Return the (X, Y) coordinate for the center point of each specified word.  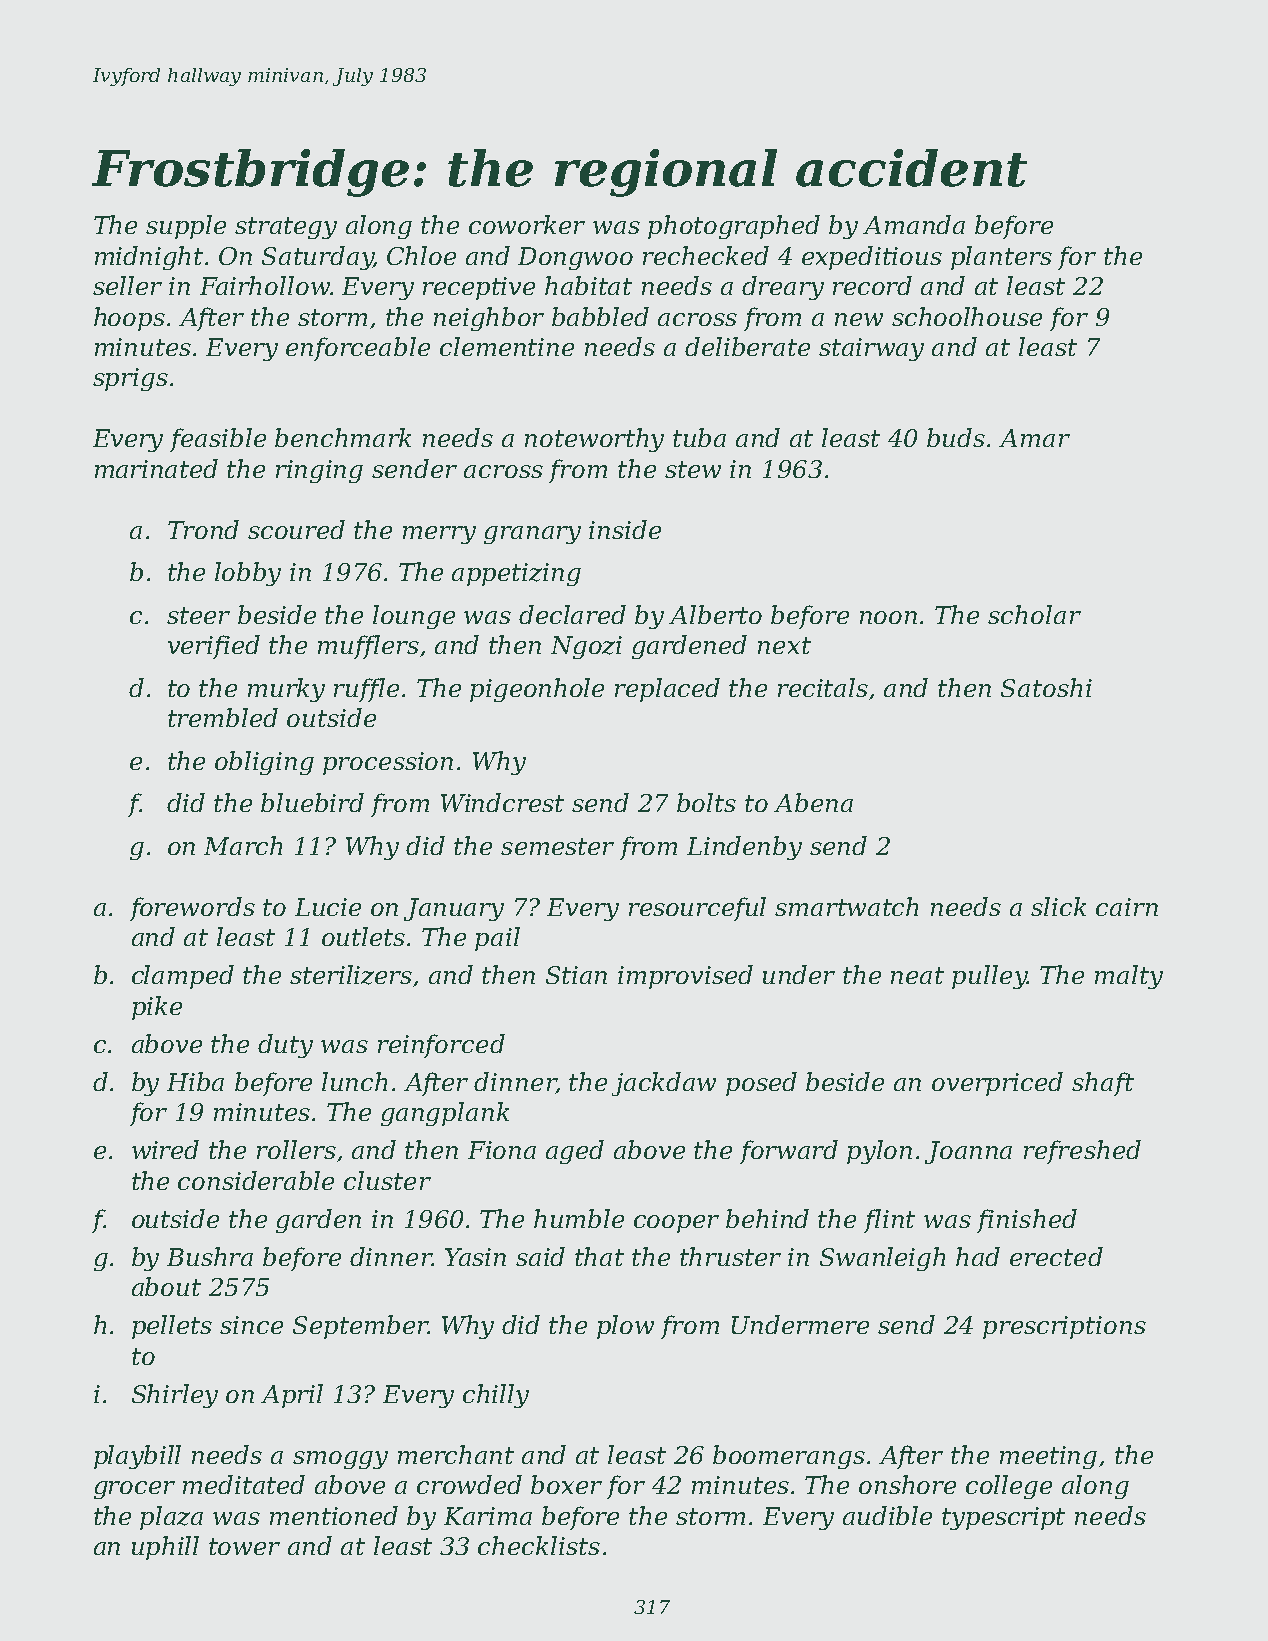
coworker (527, 224)
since (251, 1325)
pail (497, 939)
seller (127, 285)
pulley (989, 977)
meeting (1048, 1457)
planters (1001, 258)
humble (579, 1218)
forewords (192, 909)
